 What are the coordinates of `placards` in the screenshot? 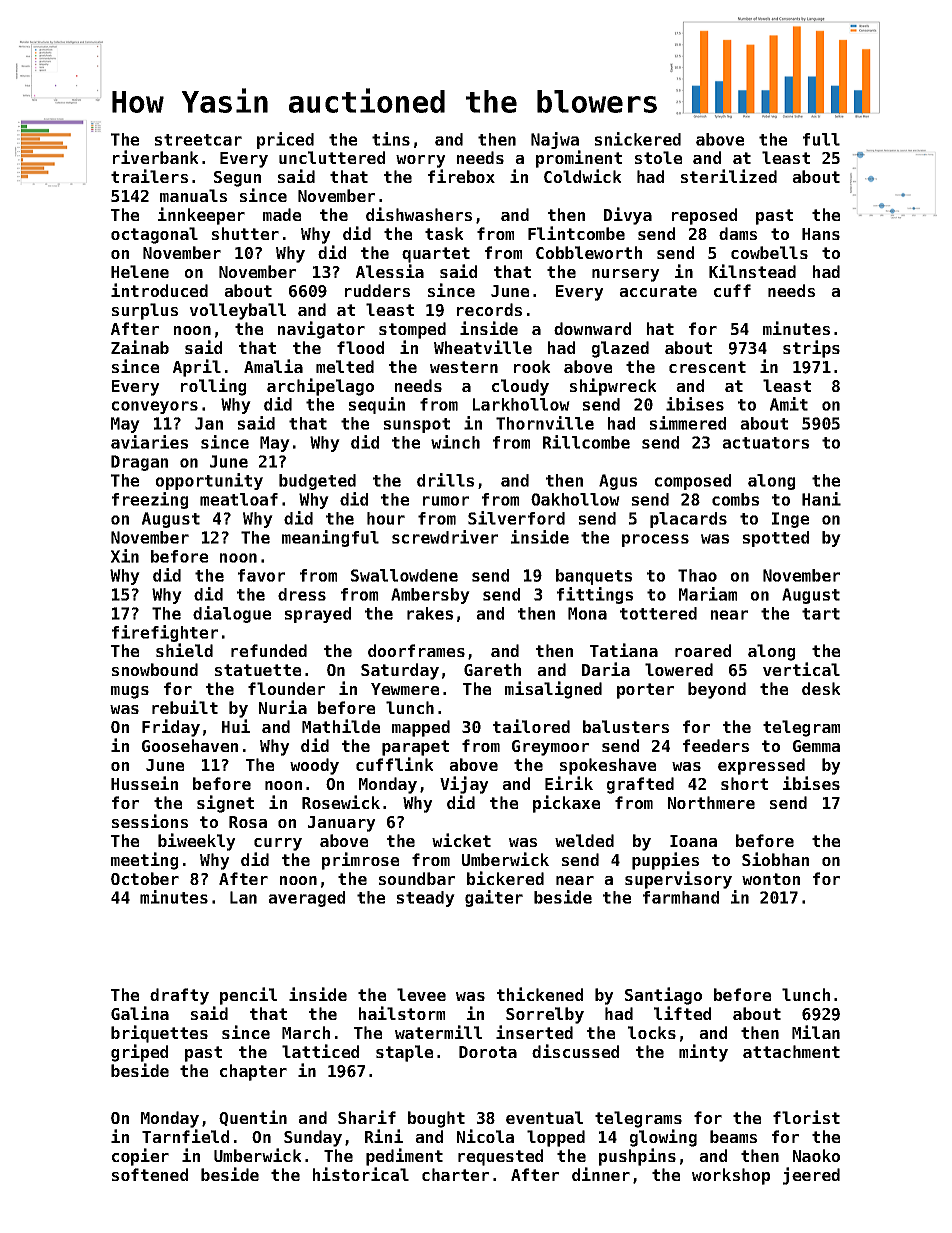 It's located at (688, 520).
